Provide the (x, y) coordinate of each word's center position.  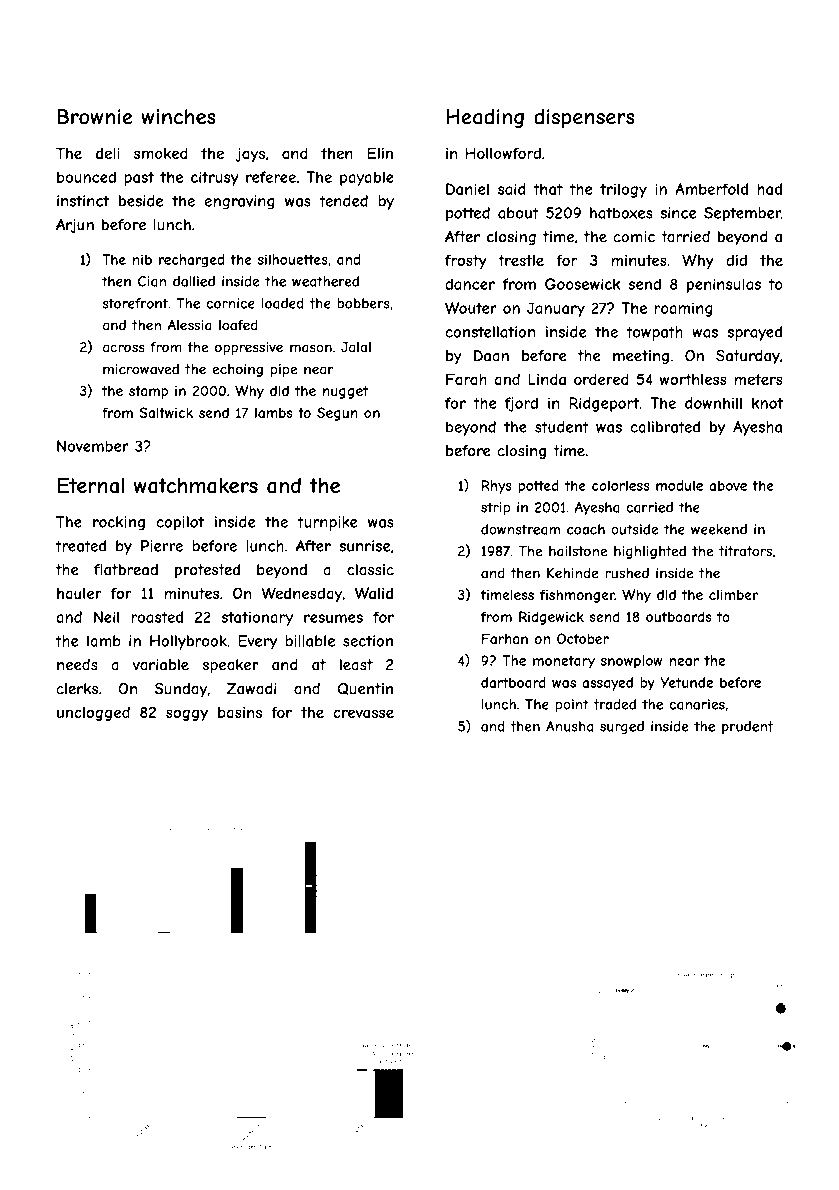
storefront (135, 303)
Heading (485, 118)
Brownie (95, 117)
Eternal (90, 486)
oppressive (249, 348)
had (769, 189)
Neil (106, 617)
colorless (621, 485)
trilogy (623, 190)
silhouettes (293, 259)
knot (767, 403)
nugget (346, 392)
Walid (374, 593)
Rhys (497, 487)
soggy (187, 715)
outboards (679, 616)
